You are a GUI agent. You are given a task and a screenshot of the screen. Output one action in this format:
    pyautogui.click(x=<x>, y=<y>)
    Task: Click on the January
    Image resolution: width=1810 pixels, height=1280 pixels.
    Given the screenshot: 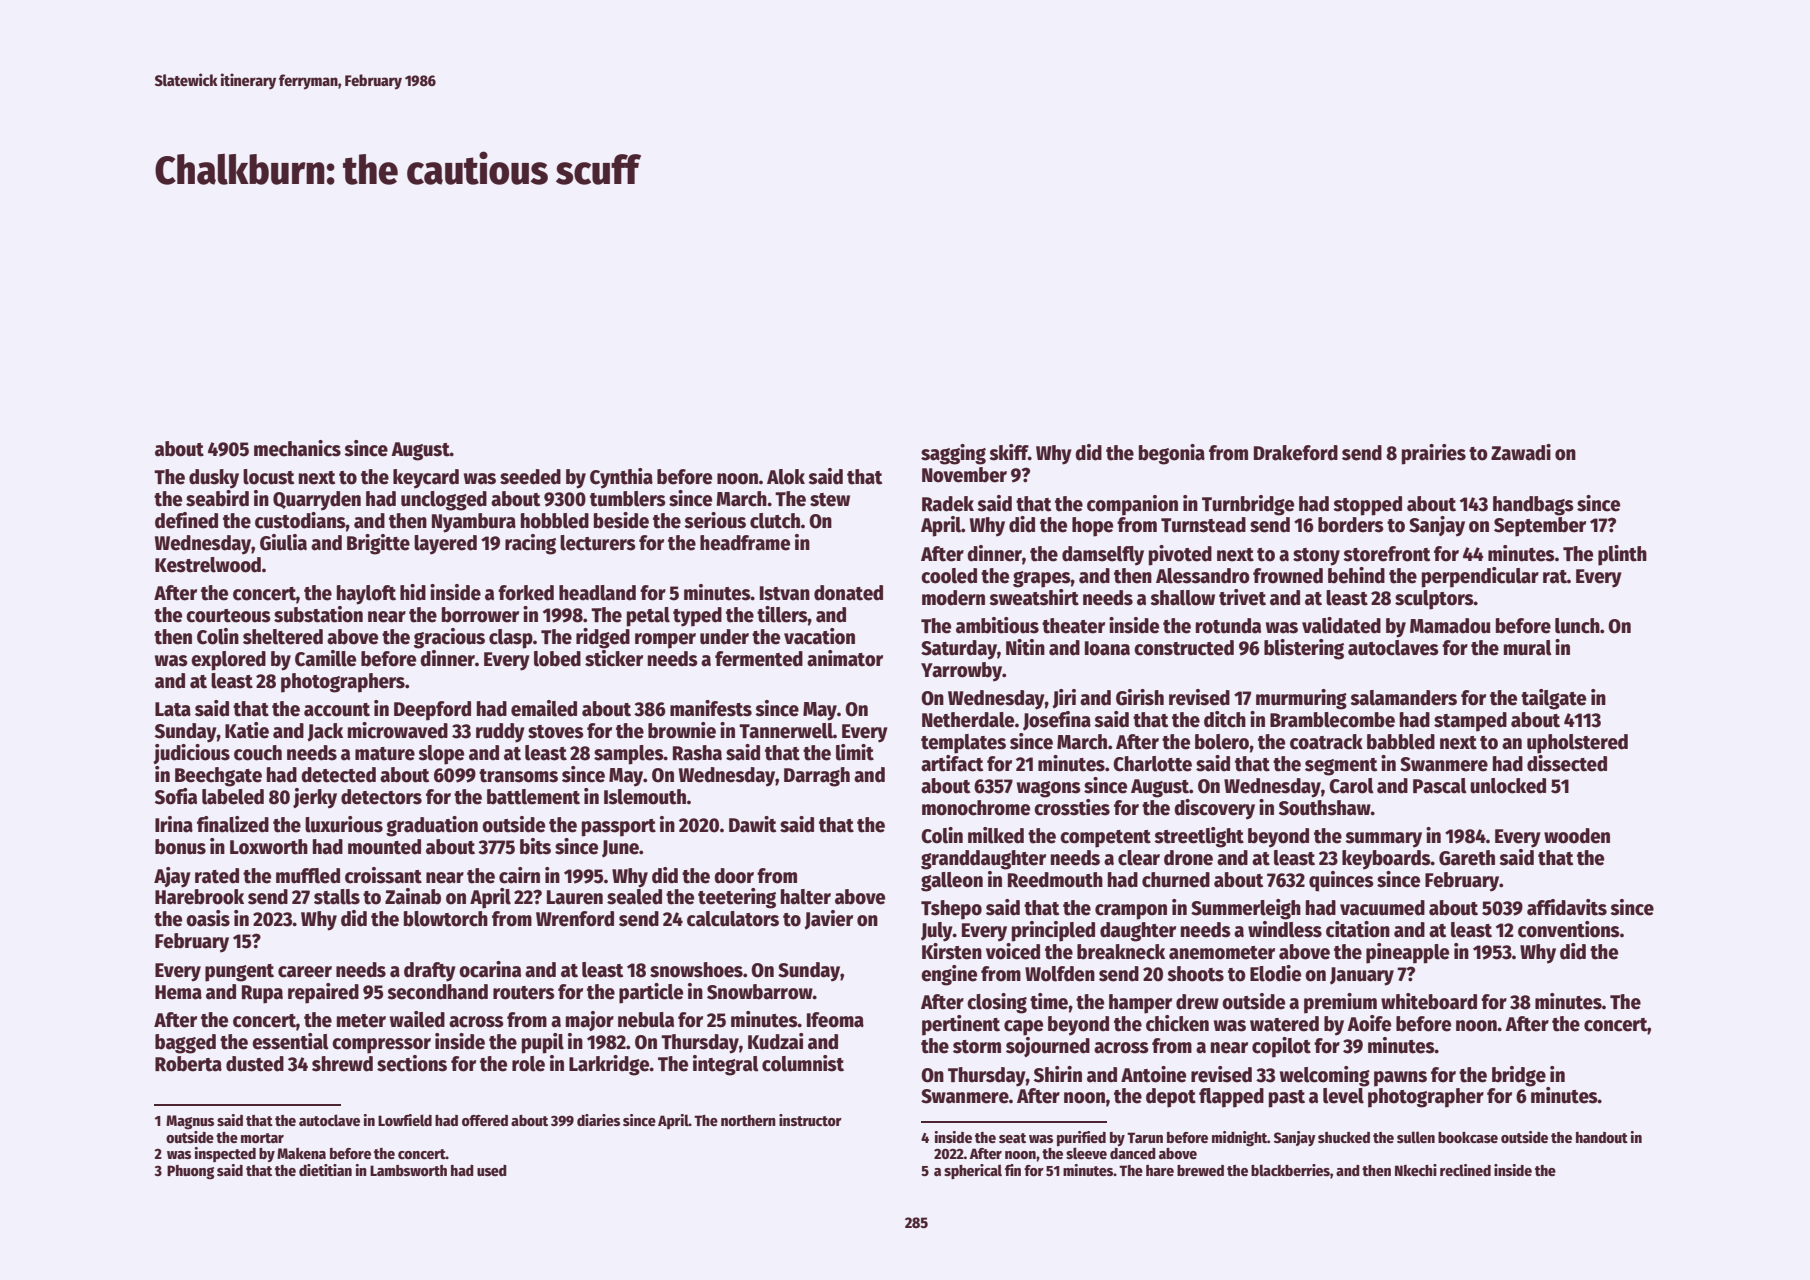 What is the action you would take?
    pyautogui.click(x=1362, y=976)
